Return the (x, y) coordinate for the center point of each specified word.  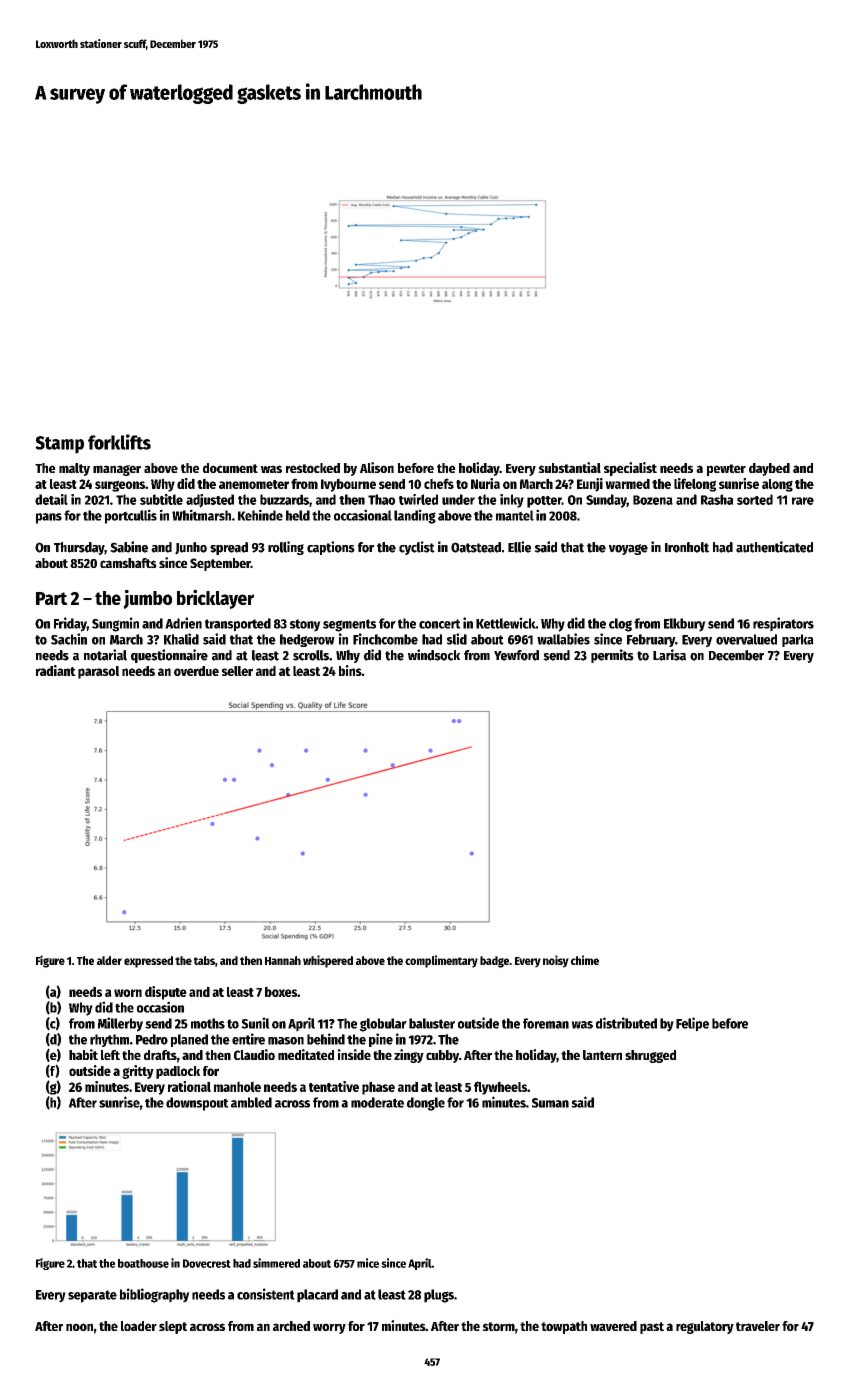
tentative (334, 1086)
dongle (426, 1104)
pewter (726, 470)
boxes (281, 991)
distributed (626, 1023)
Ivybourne (348, 485)
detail (51, 499)
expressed (148, 962)
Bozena (653, 500)
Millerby (120, 1024)
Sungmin (115, 624)
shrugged (650, 1056)
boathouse (143, 1263)
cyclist (417, 548)
